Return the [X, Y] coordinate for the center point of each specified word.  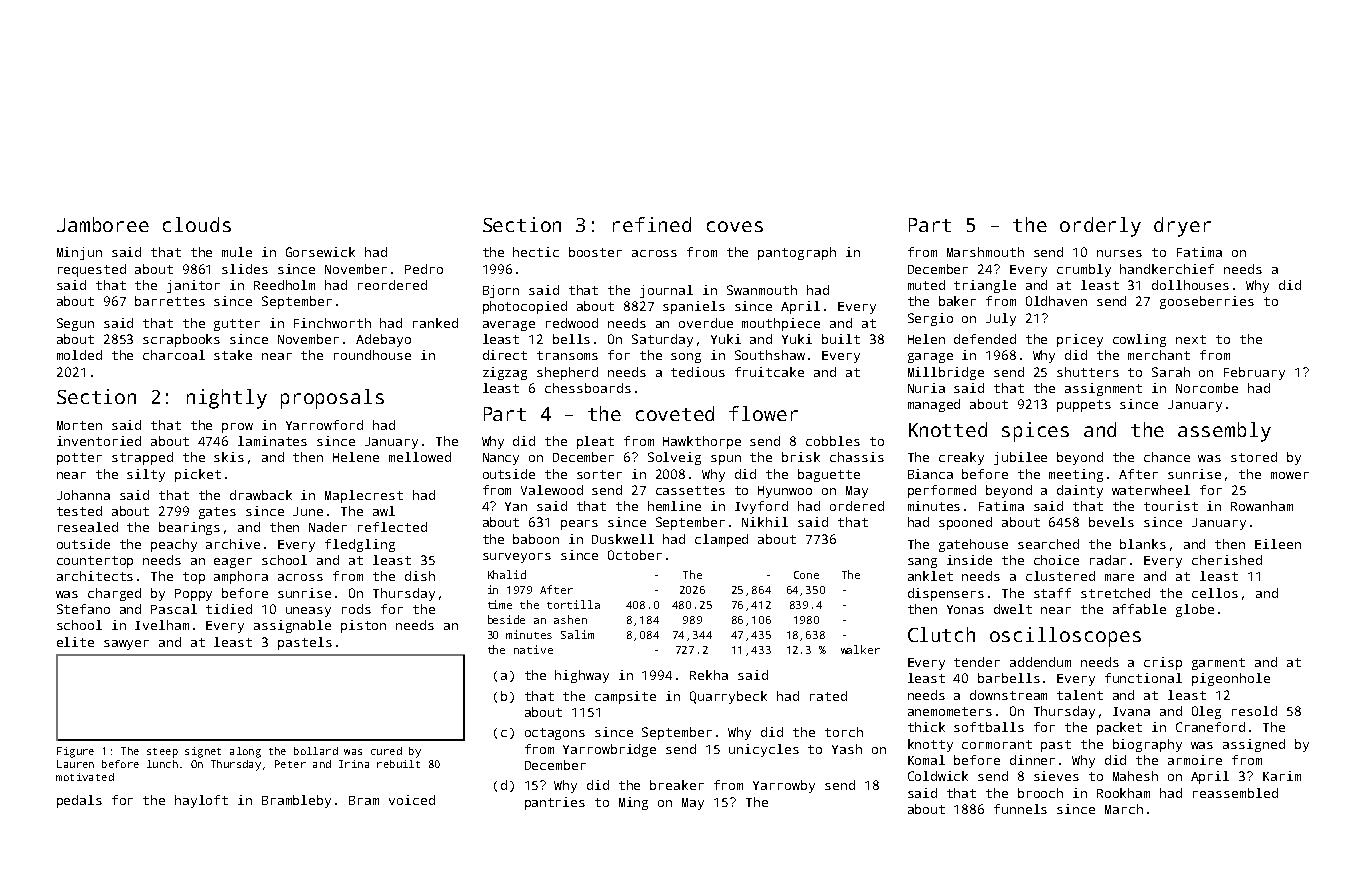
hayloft [201, 801]
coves [735, 226]
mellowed [420, 457]
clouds [197, 224]
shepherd [567, 373]
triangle [985, 286]
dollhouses [1190, 285]
